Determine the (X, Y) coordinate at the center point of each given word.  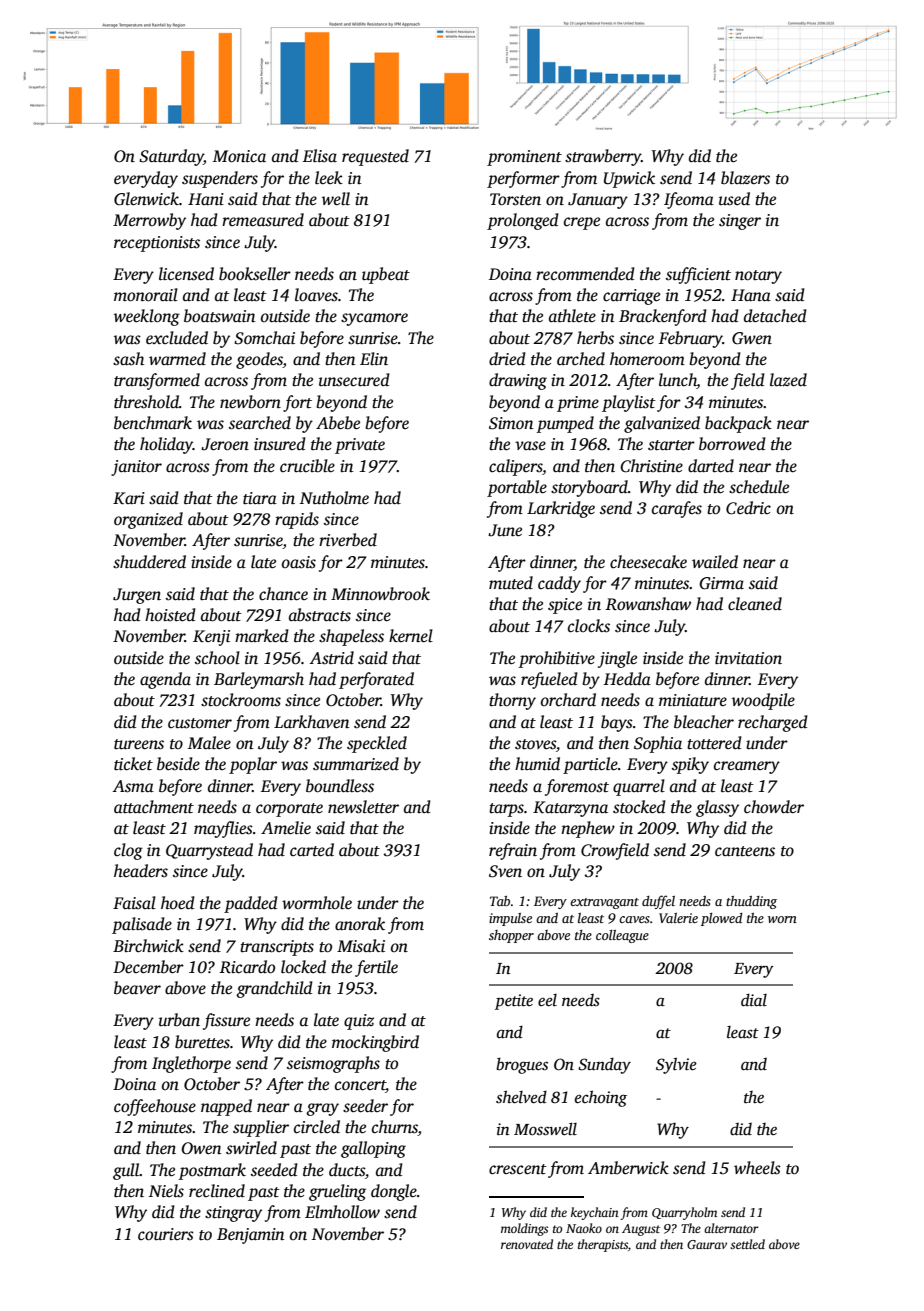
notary (758, 277)
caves (634, 919)
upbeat (386, 275)
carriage (631, 297)
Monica (239, 156)
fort (297, 403)
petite (514, 1002)
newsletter (363, 807)
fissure (226, 1021)
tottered (714, 743)
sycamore (374, 319)
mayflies (223, 829)
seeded (274, 1170)
